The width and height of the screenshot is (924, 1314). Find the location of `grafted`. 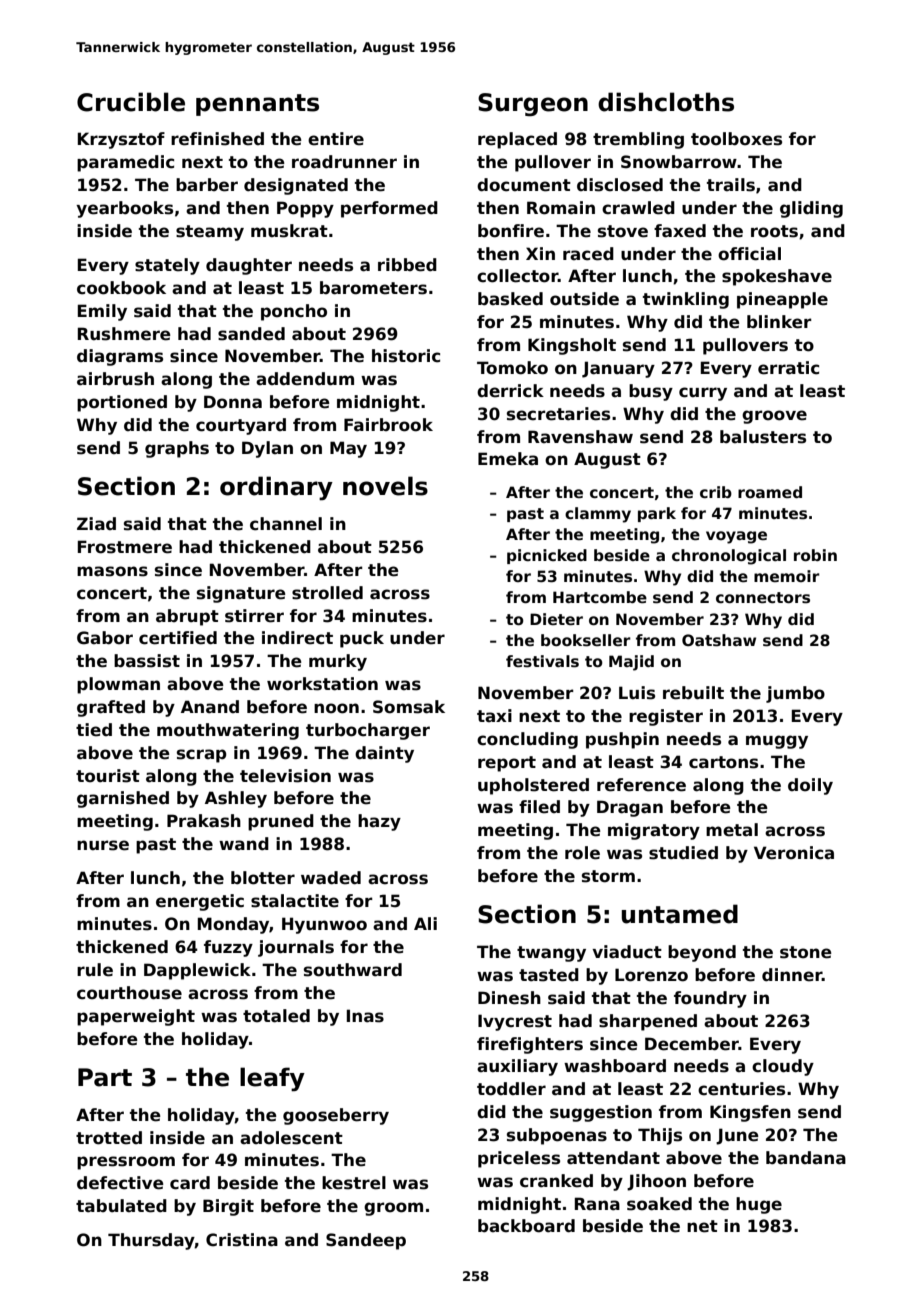

grafted is located at coordinates (111, 708).
